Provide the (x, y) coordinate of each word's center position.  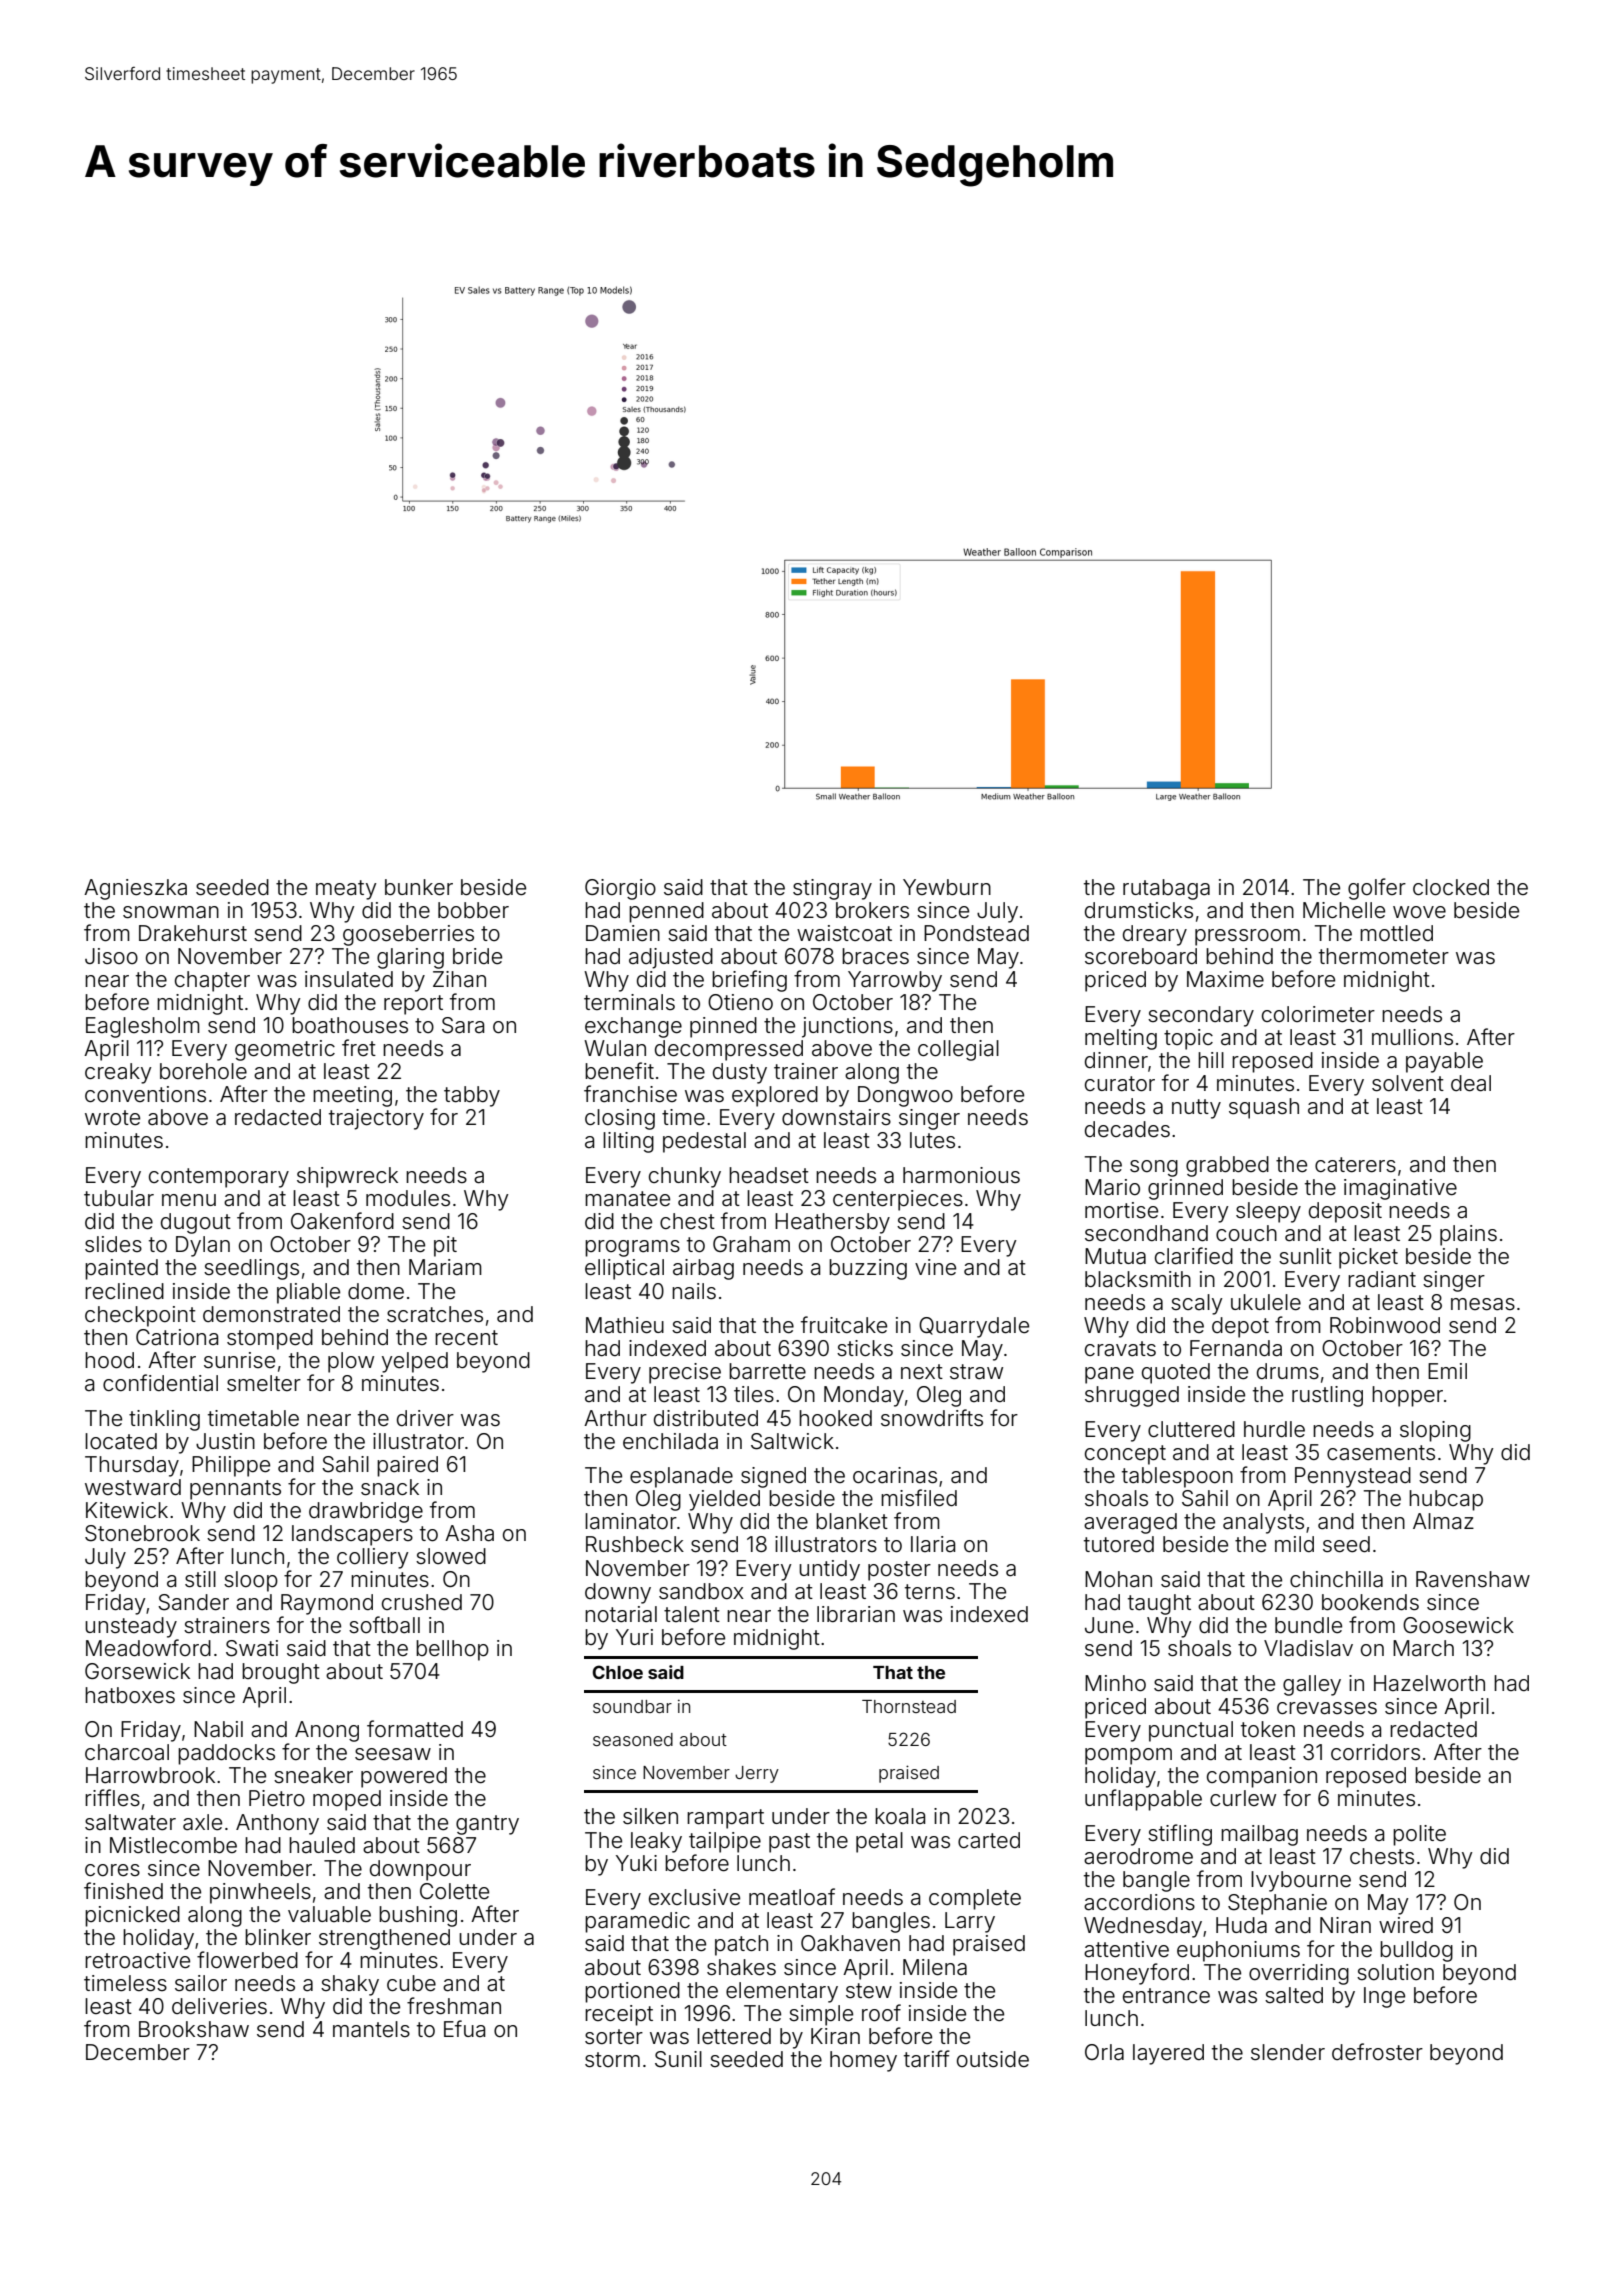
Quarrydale (974, 1327)
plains (1468, 1235)
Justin (225, 1441)
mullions (1412, 1037)
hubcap (1446, 1500)
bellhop (452, 1650)
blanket (852, 1521)
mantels (371, 2029)
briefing (749, 981)
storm (612, 2059)
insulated (349, 979)
